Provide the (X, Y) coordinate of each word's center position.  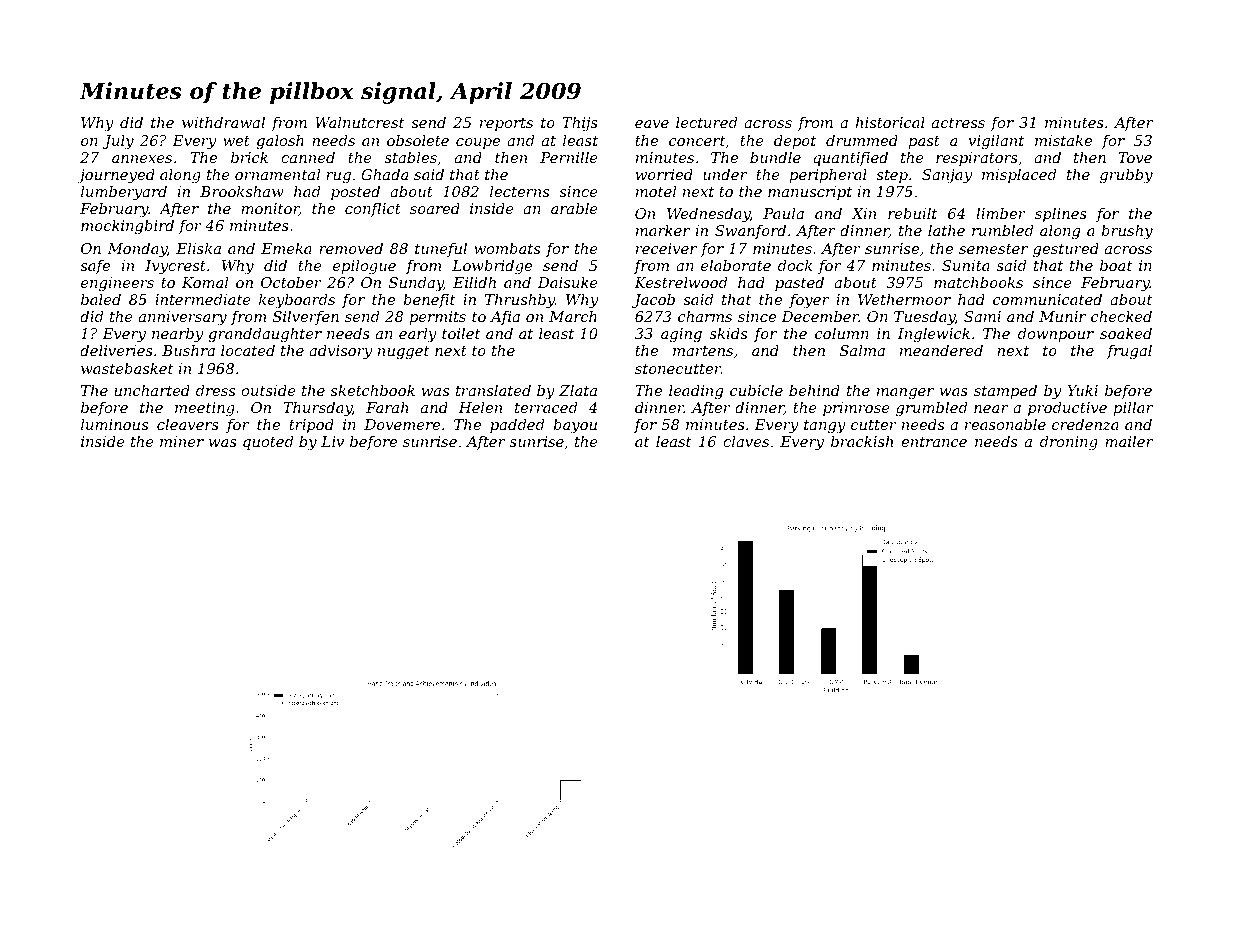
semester (993, 249)
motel (656, 191)
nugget (404, 352)
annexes (142, 159)
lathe (946, 230)
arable (574, 208)
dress (215, 390)
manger (905, 393)
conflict (373, 210)
